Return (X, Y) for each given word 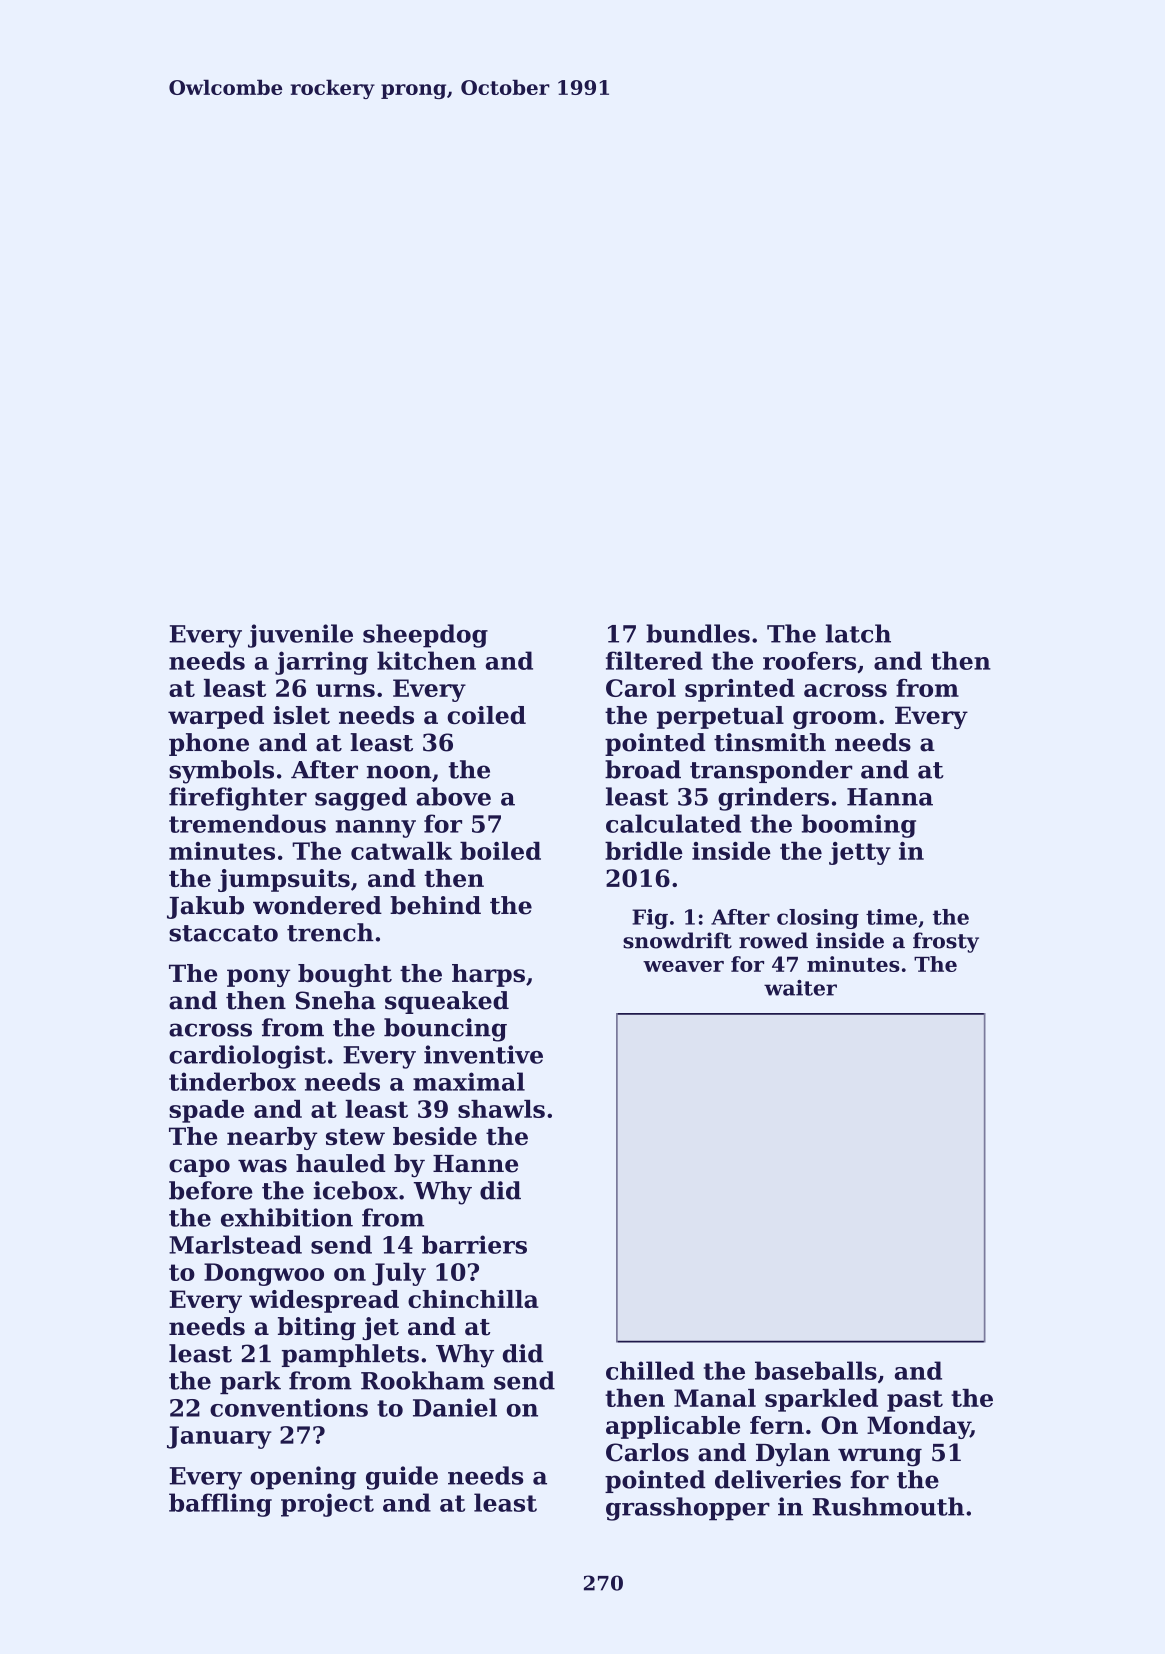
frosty (946, 942)
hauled (340, 1163)
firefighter (238, 799)
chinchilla (473, 1299)
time (891, 917)
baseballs (816, 1370)
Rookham (423, 1380)
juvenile (300, 636)
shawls (501, 1109)
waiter (800, 988)
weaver (683, 966)
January (219, 1437)
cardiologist (247, 1057)
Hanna (890, 797)
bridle (644, 851)
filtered (654, 660)
